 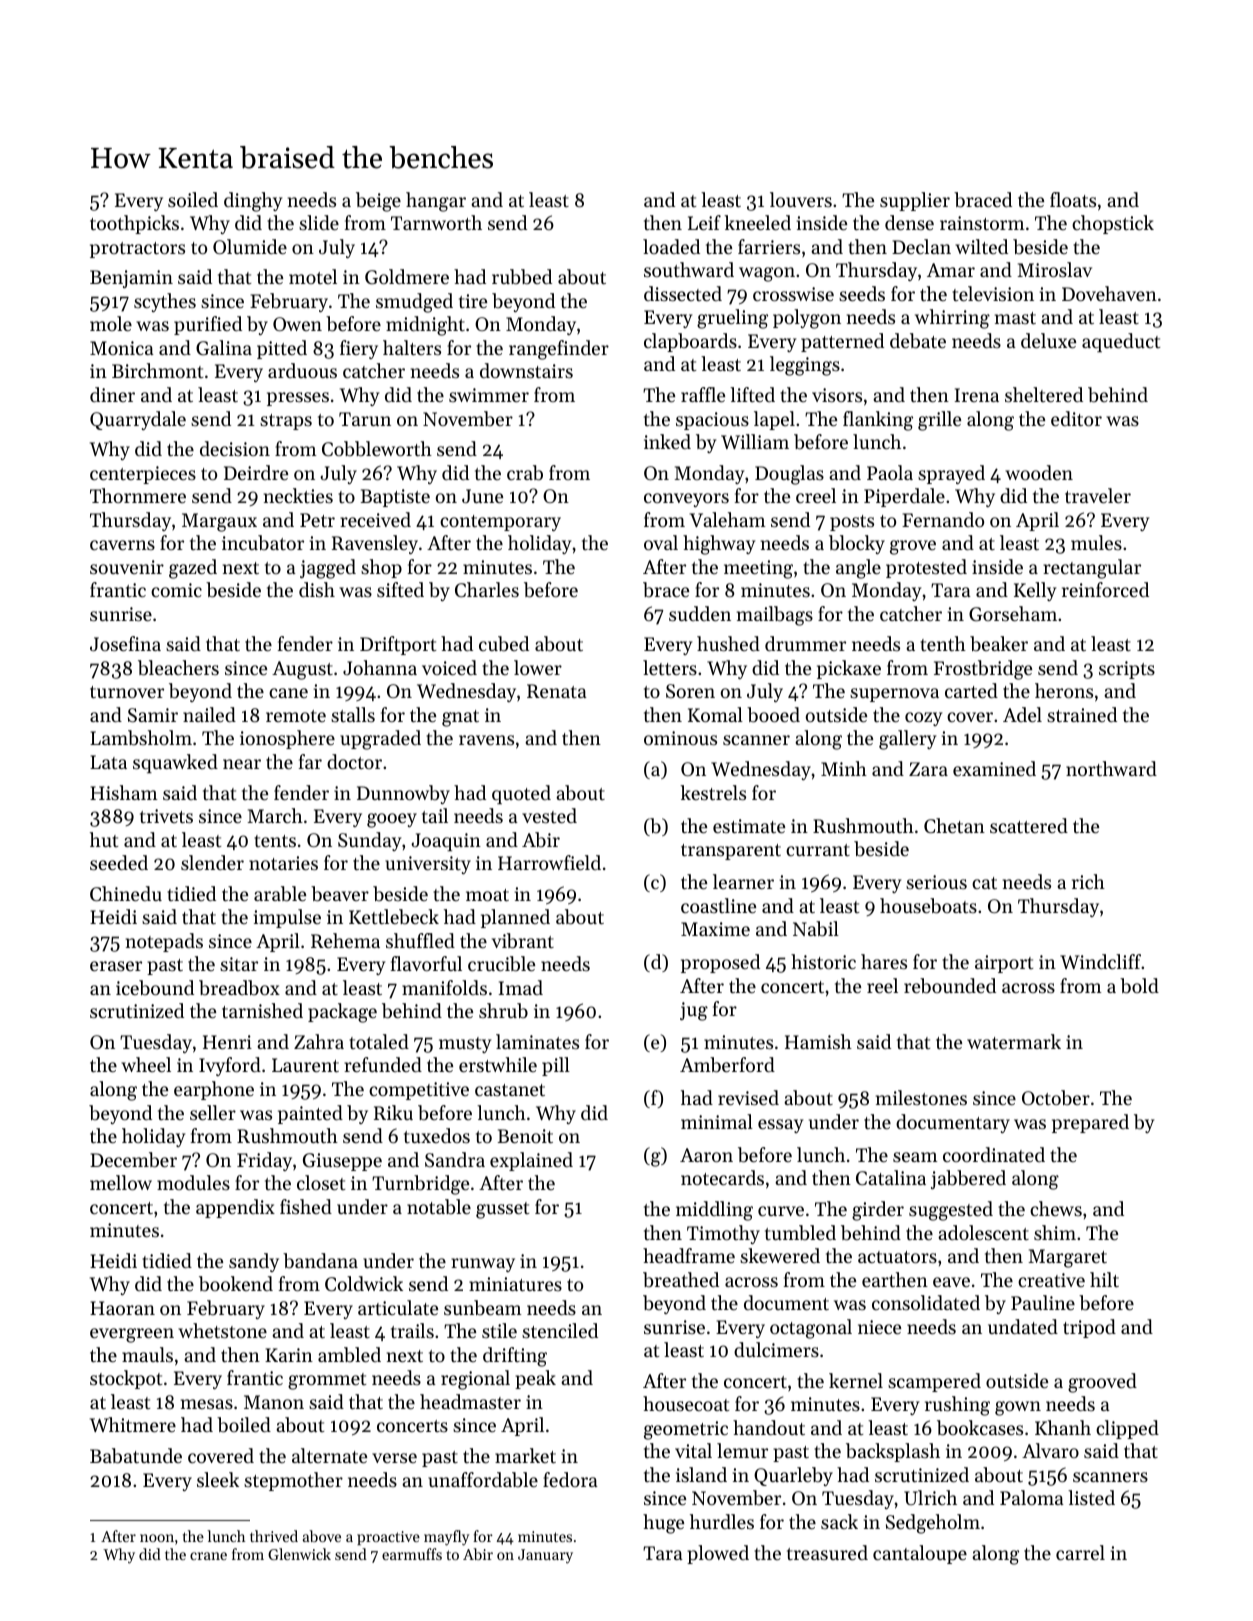 I want to click on Leif, so click(x=704, y=222).
